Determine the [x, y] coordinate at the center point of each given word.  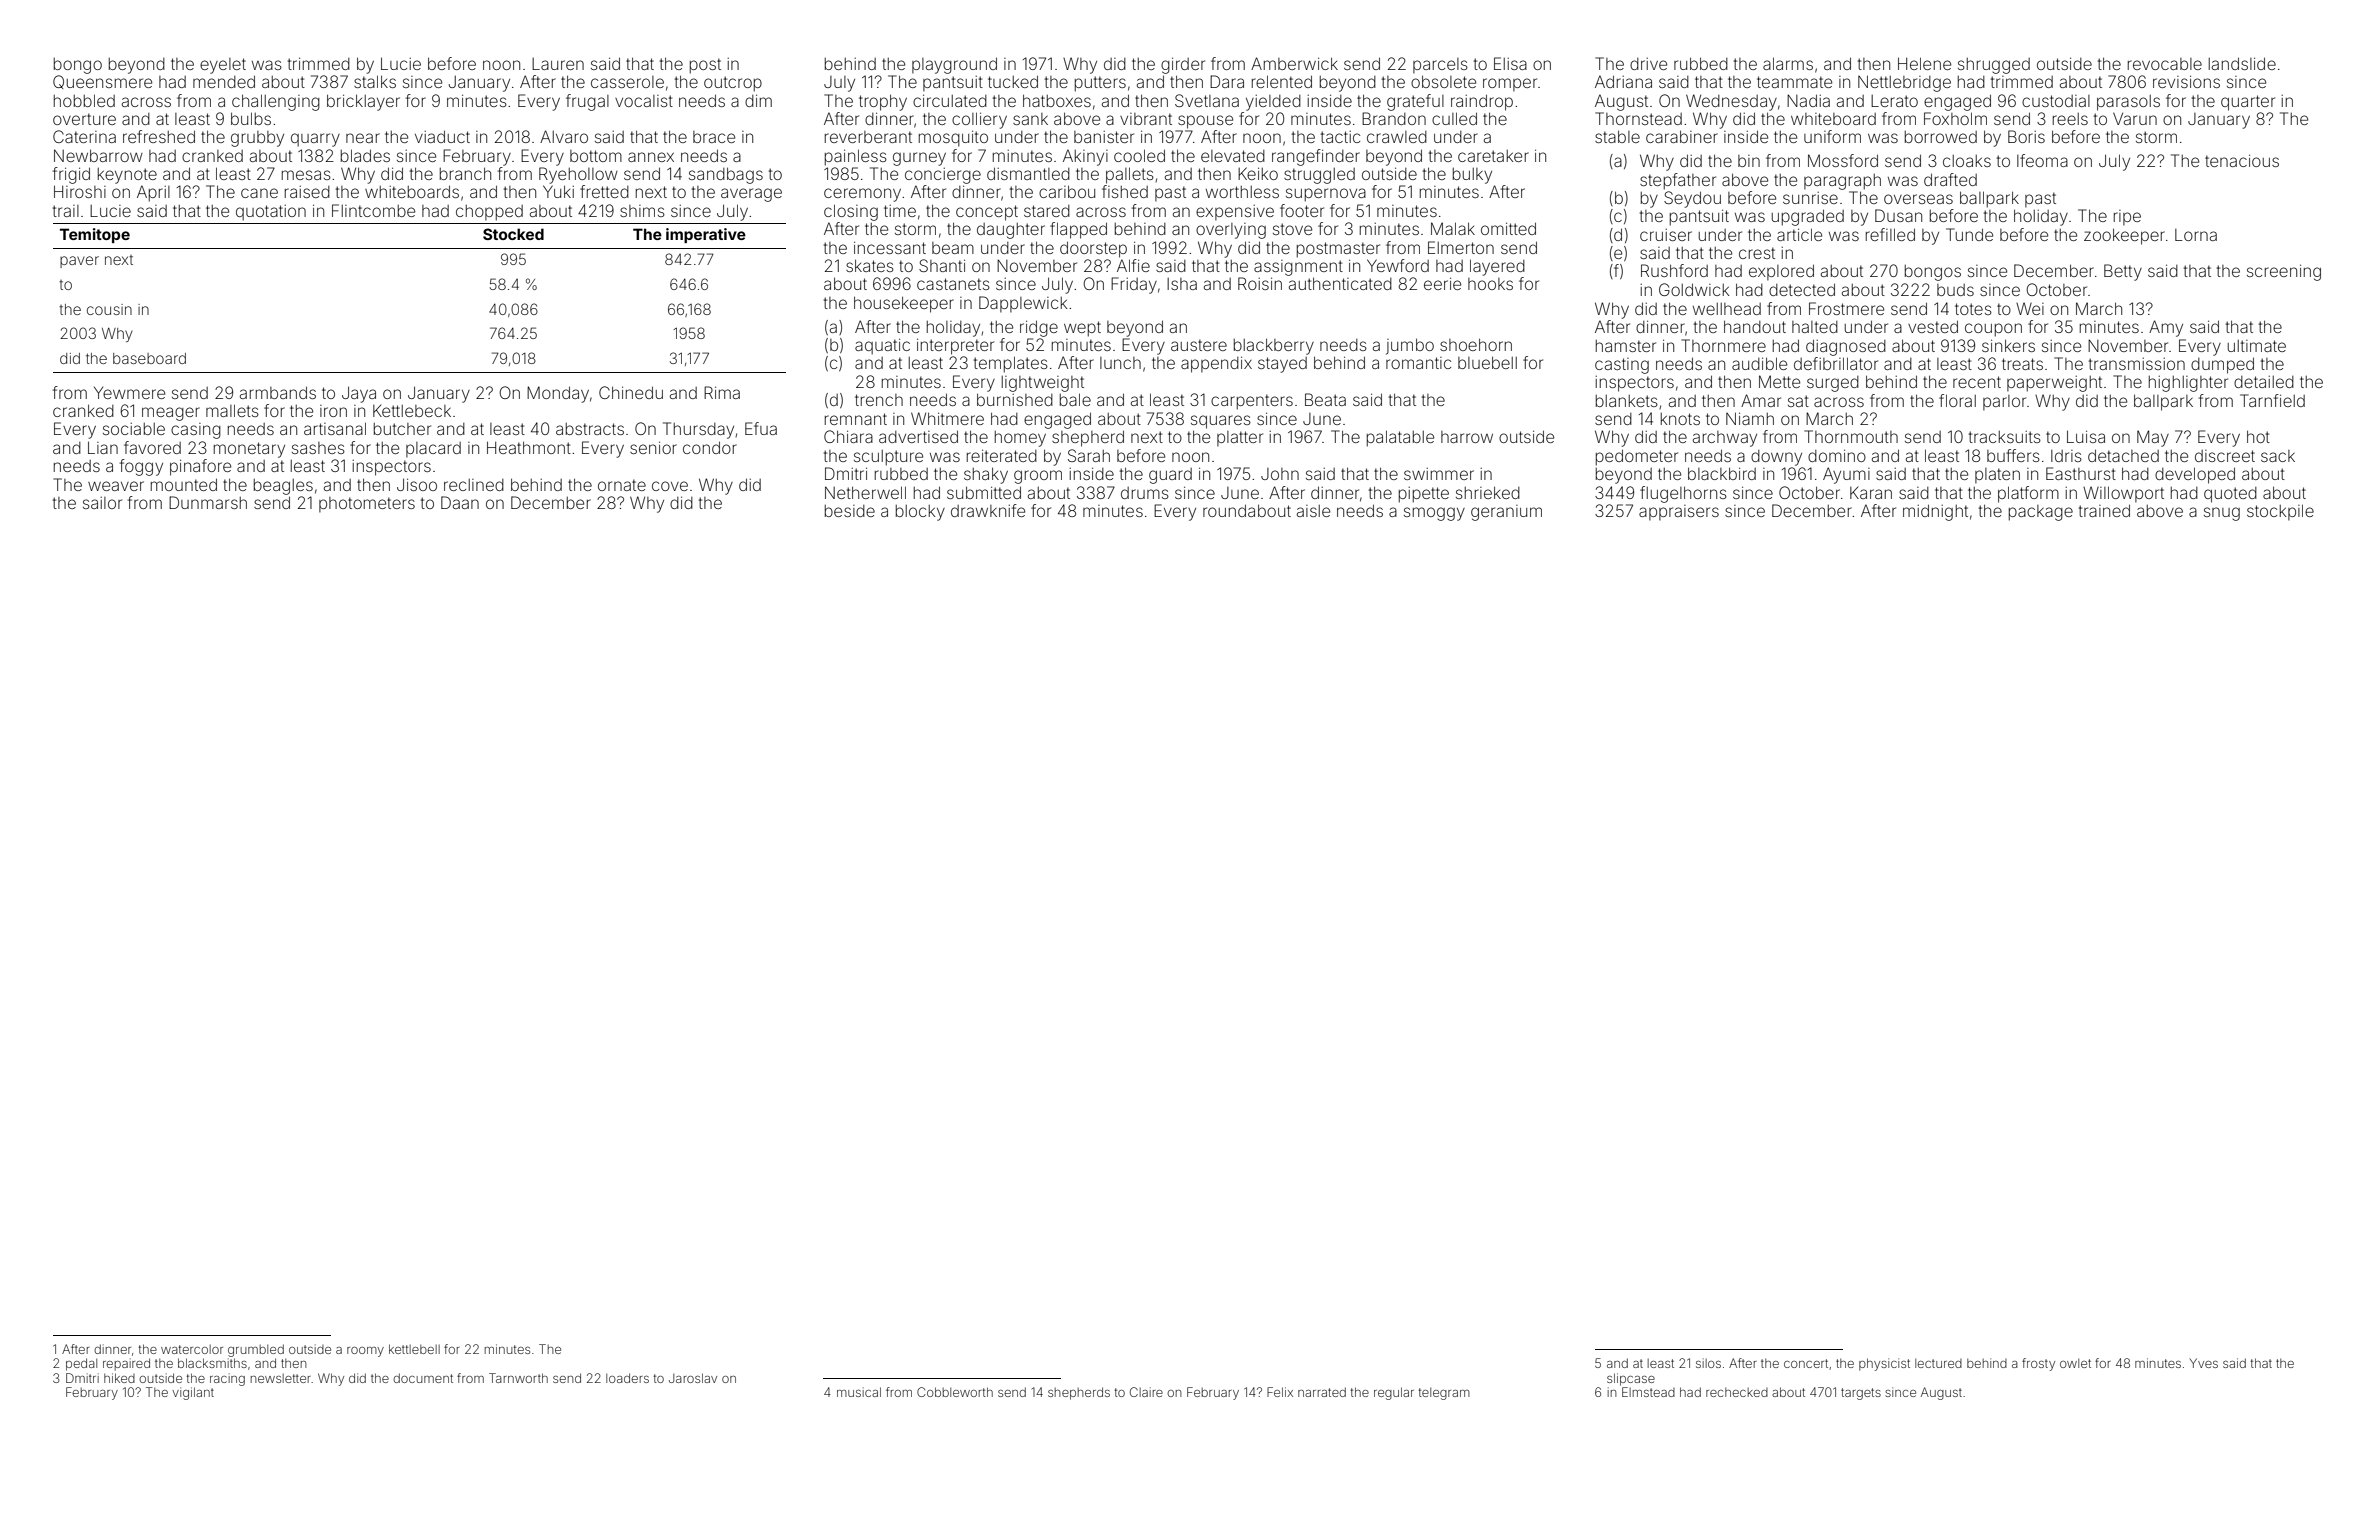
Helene [1924, 63]
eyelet [223, 66]
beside [850, 511]
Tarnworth [518, 1378]
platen [1997, 475]
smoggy [1434, 514]
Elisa [1510, 63]
